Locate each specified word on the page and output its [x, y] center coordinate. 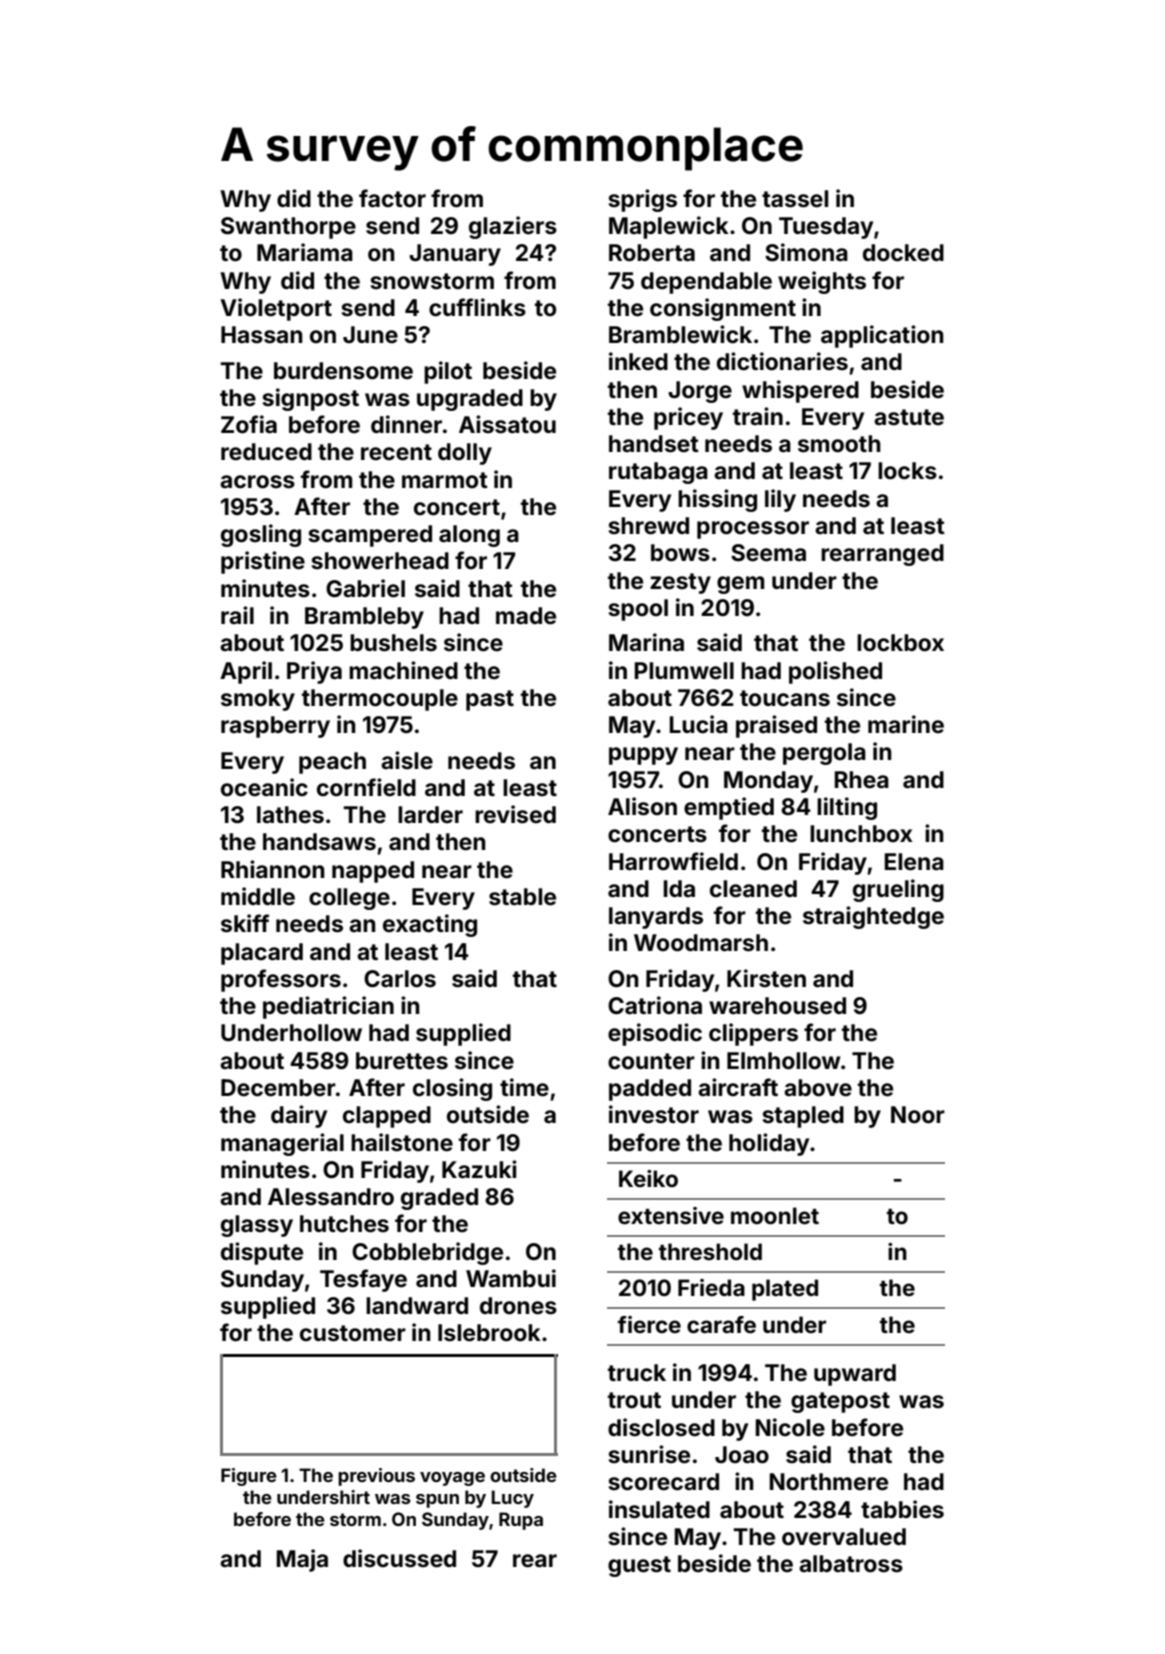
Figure [249, 1477]
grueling [898, 890]
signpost [310, 399]
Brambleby [364, 618]
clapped [387, 1117]
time [524, 1087]
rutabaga [658, 473]
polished [835, 672]
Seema [768, 553]
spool [638, 610]
